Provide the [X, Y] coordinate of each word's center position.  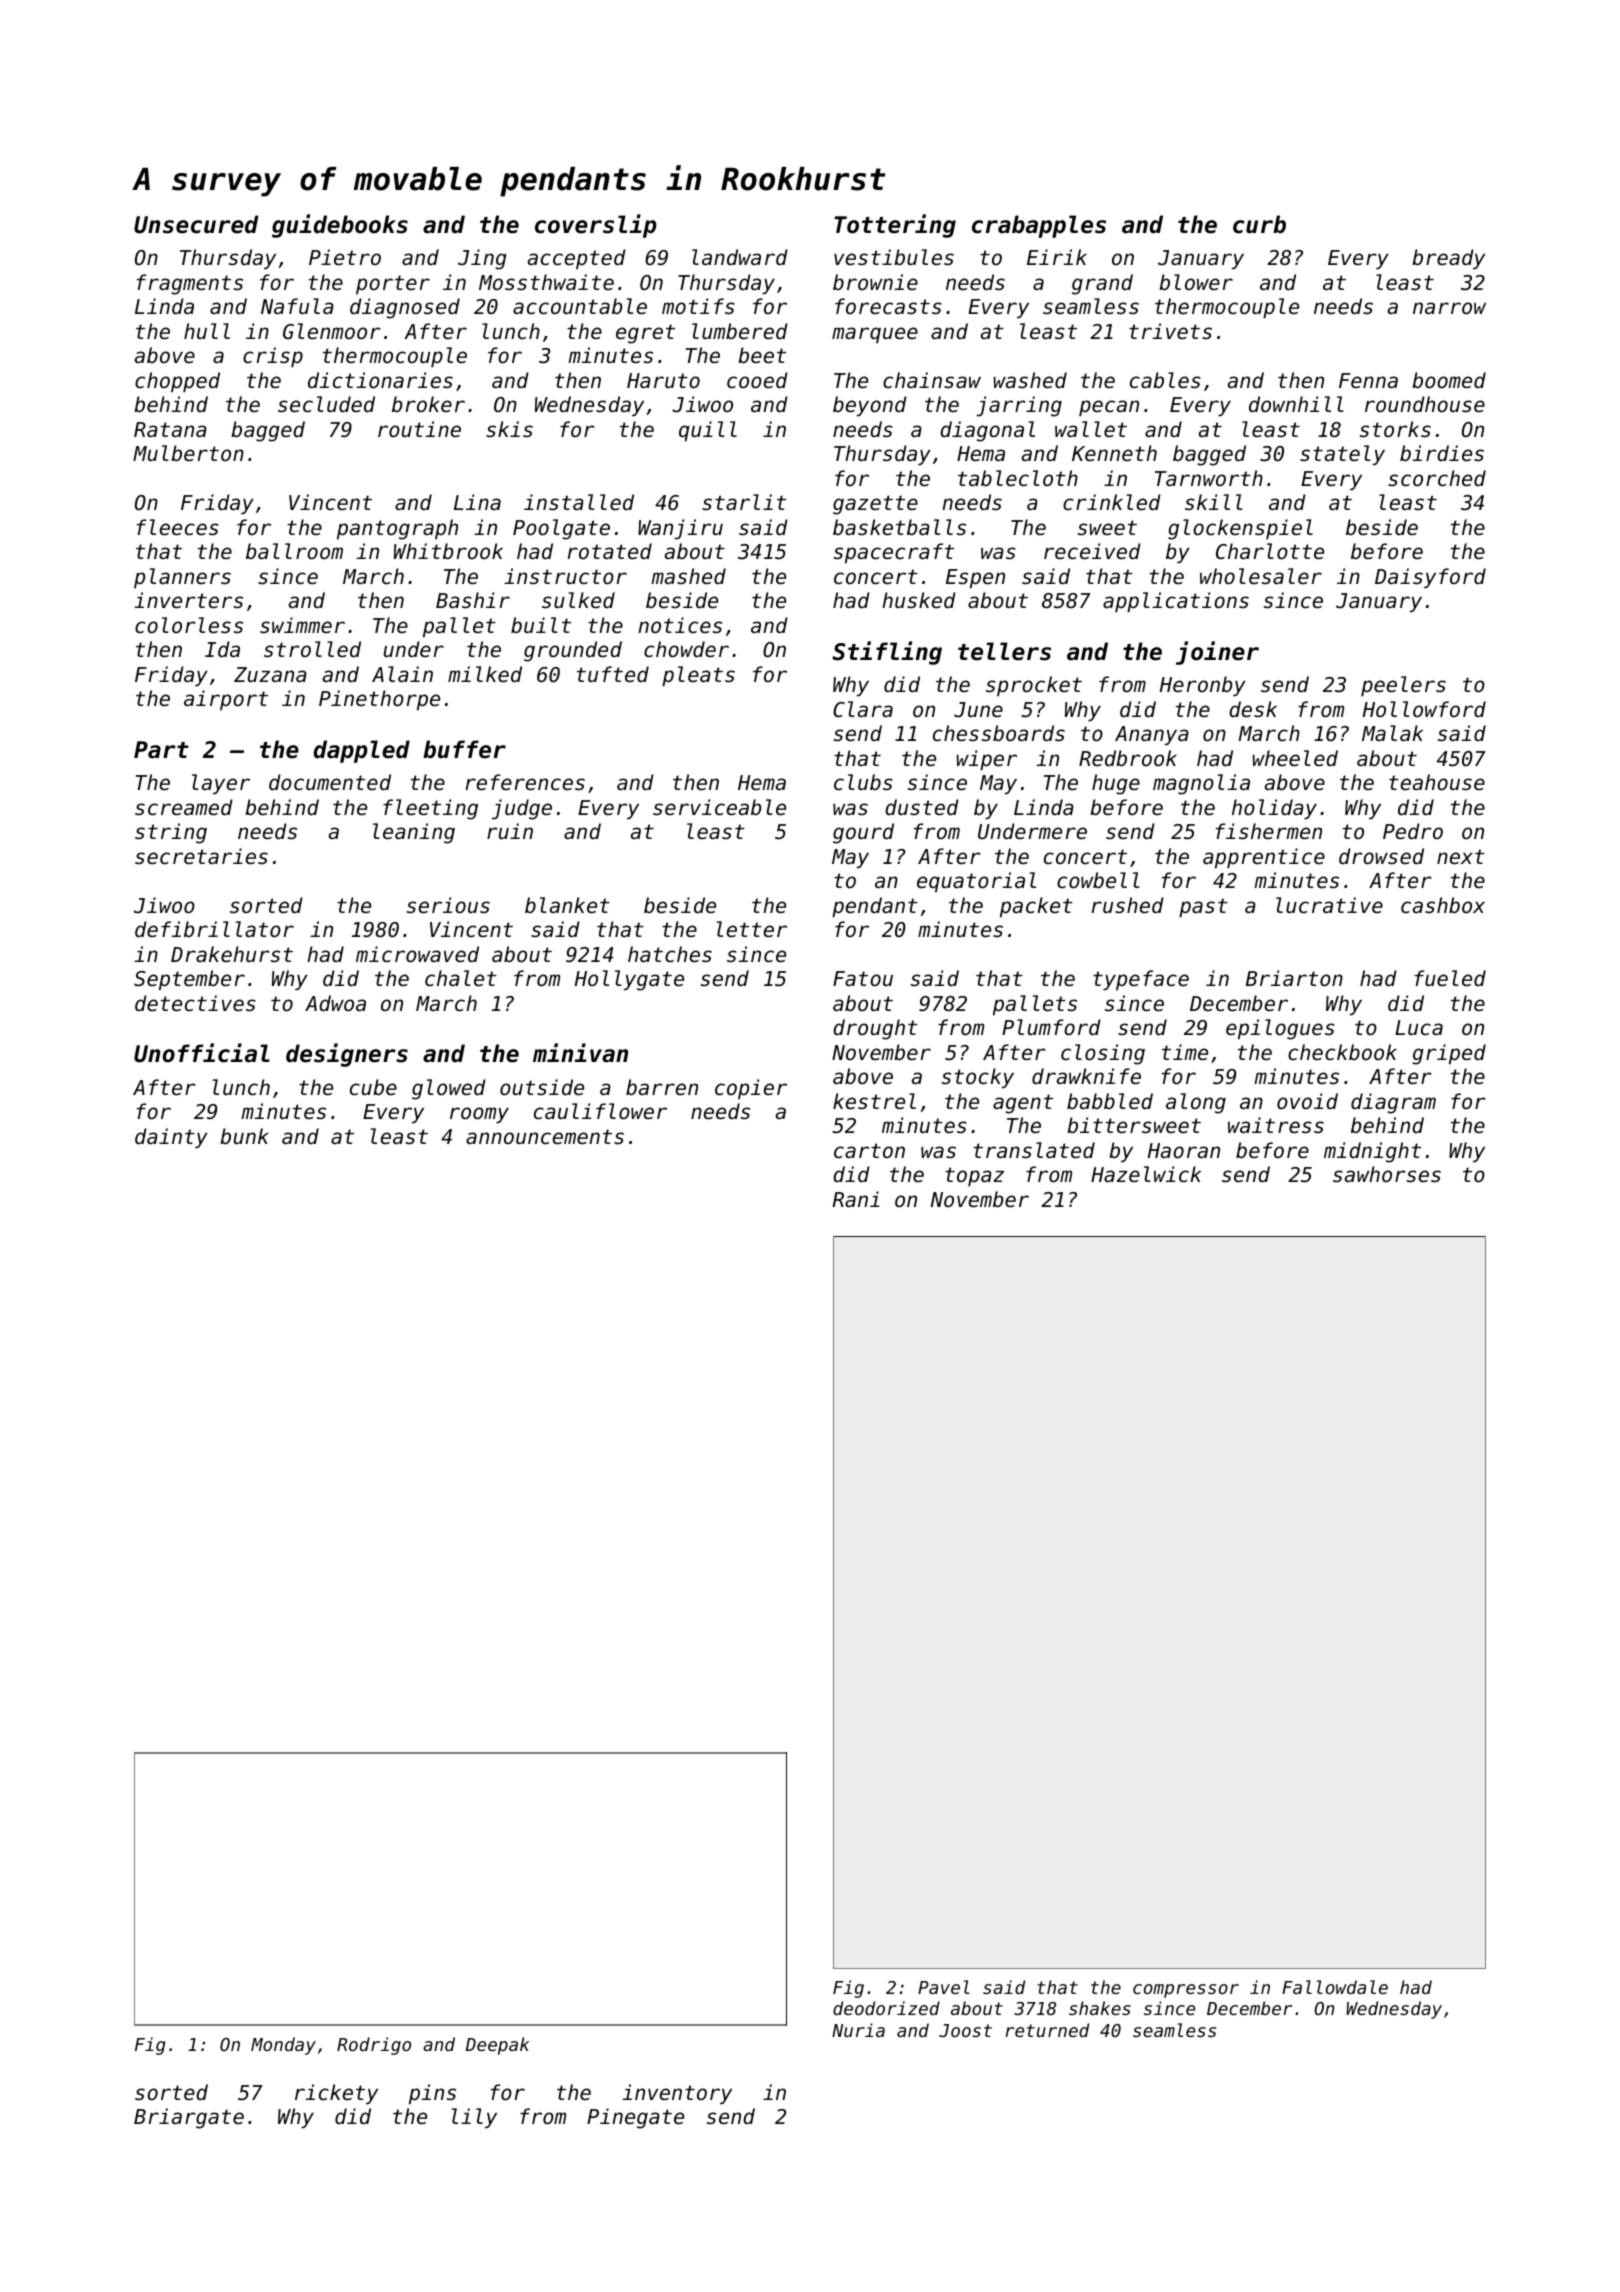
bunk [244, 1136]
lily [474, 2118]
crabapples [1039, 226]
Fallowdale [1335, 1987]
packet [1036, 907]
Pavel [944, 1987]
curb [1259, 224]
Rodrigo [374, 2046]
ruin [510, 831]
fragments [190, 284]
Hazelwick [1146, 1174]
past [1203, 908]
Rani [856, 1199]
